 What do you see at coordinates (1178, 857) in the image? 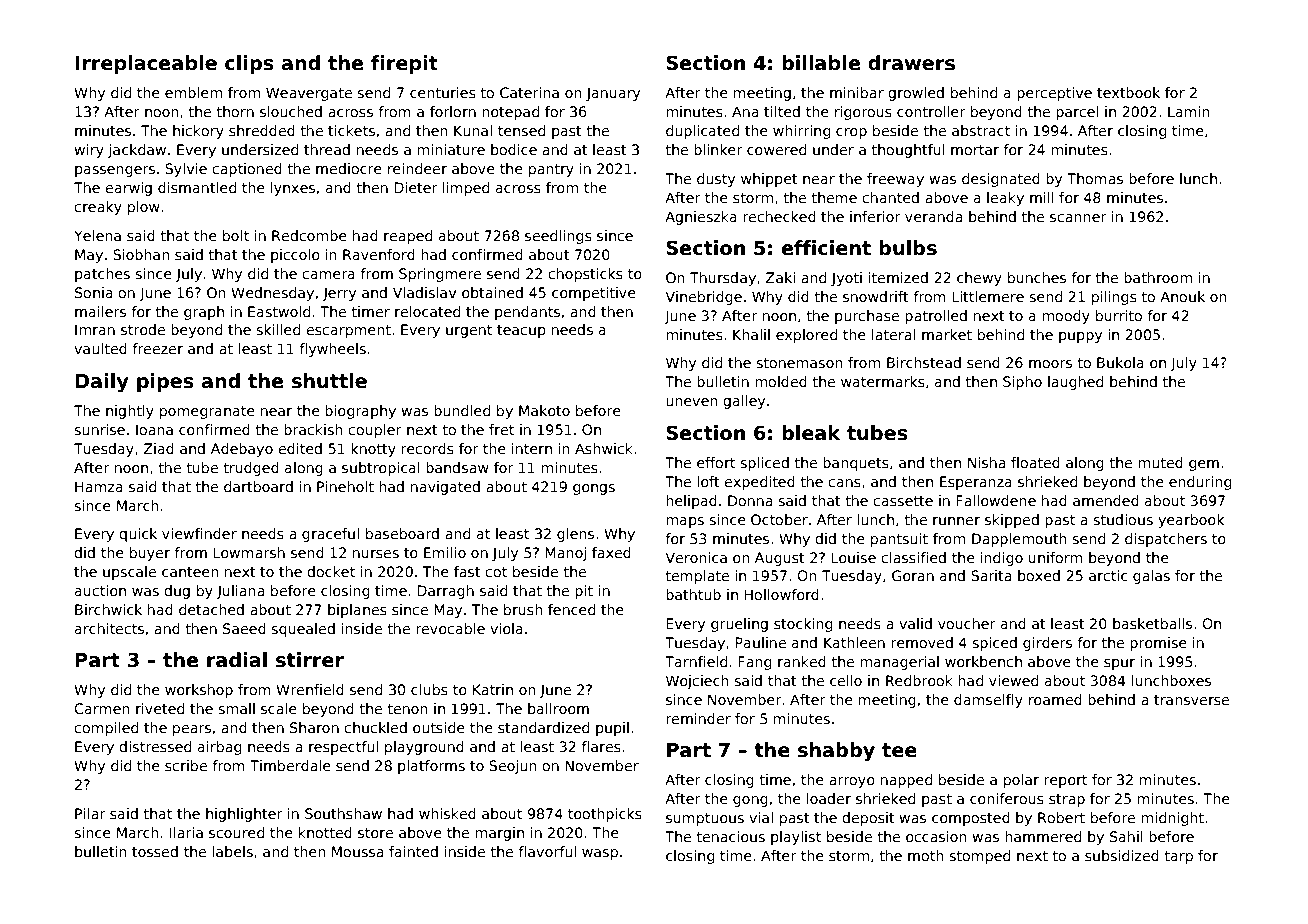
I see `tarp` at bounding box center [1178, 857].
